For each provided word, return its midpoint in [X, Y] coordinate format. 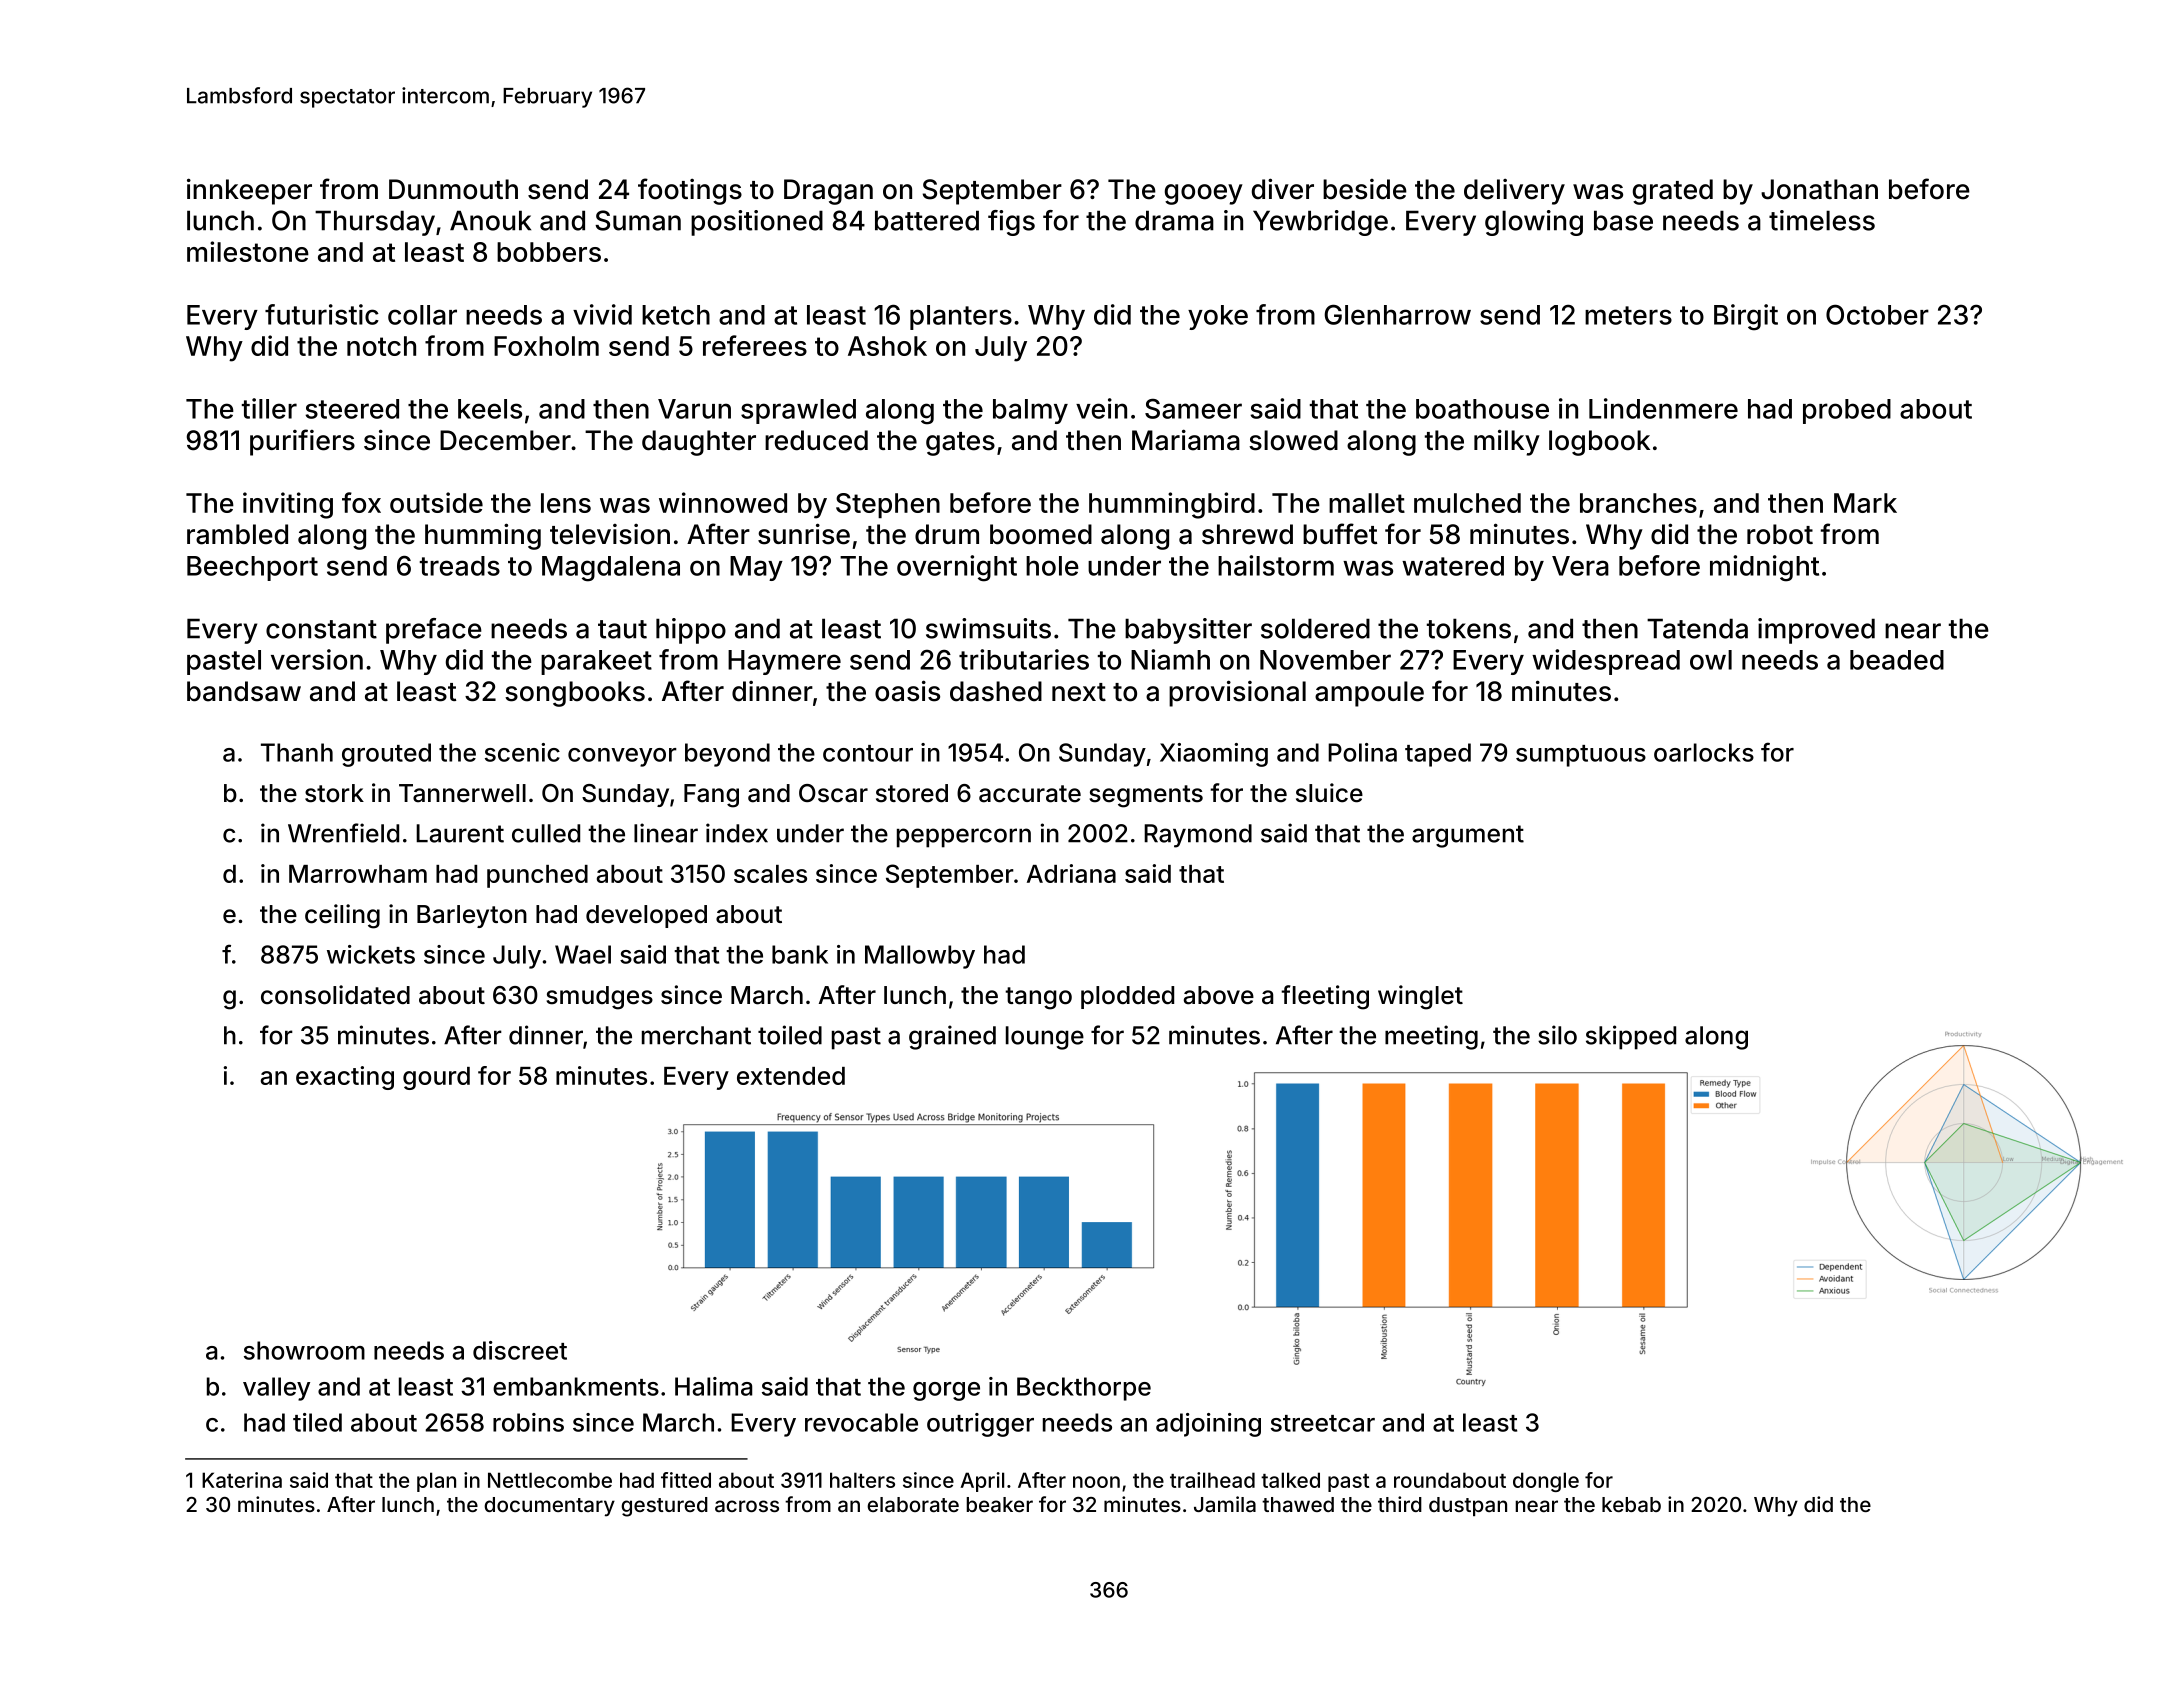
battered [927, 220]
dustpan [1468, 1506]
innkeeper [249, 191]
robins [528, 1422]
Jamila [1225, 1504]
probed [1847, 411]
